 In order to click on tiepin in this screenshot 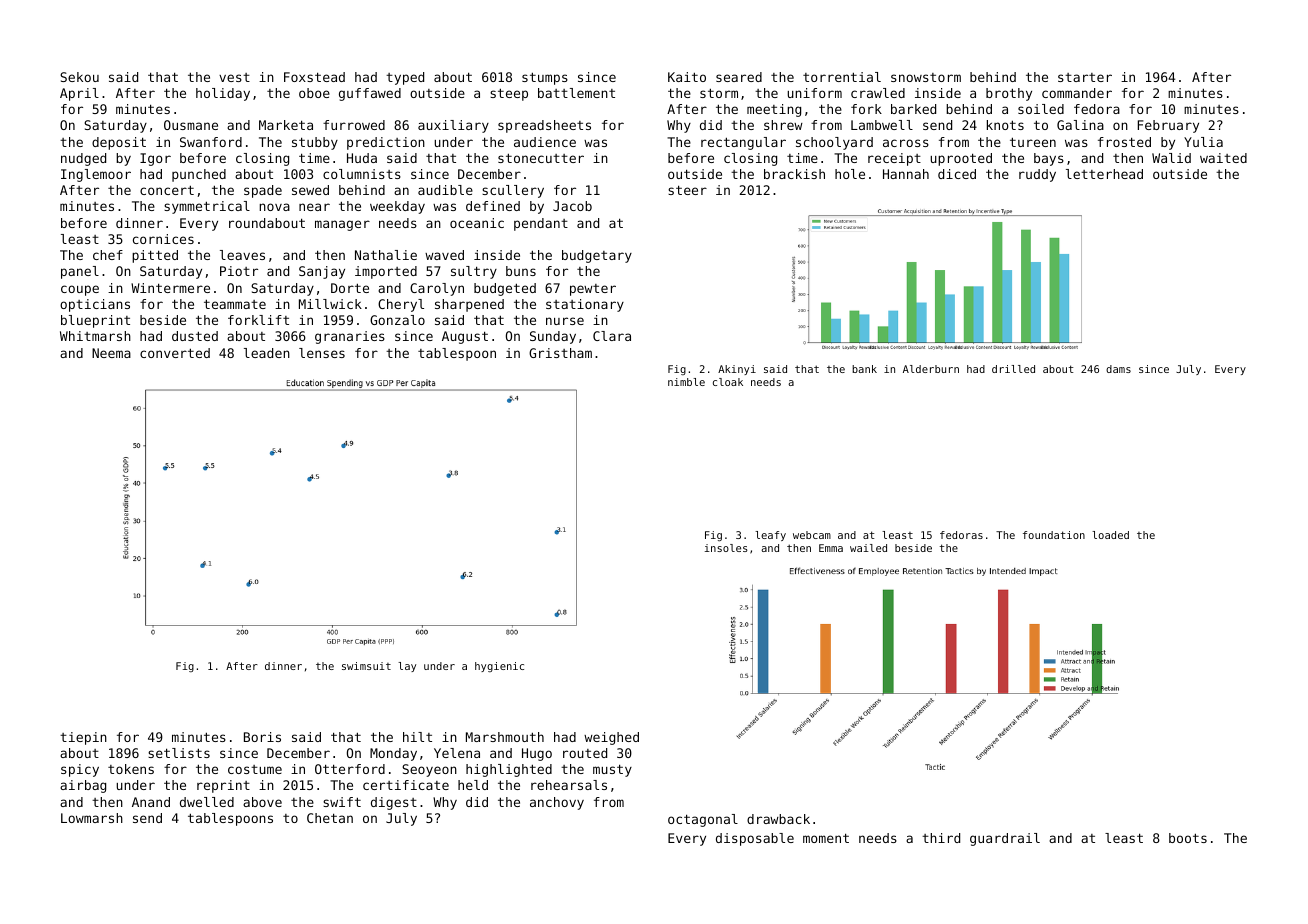, I will do `click(83, 738)`.
